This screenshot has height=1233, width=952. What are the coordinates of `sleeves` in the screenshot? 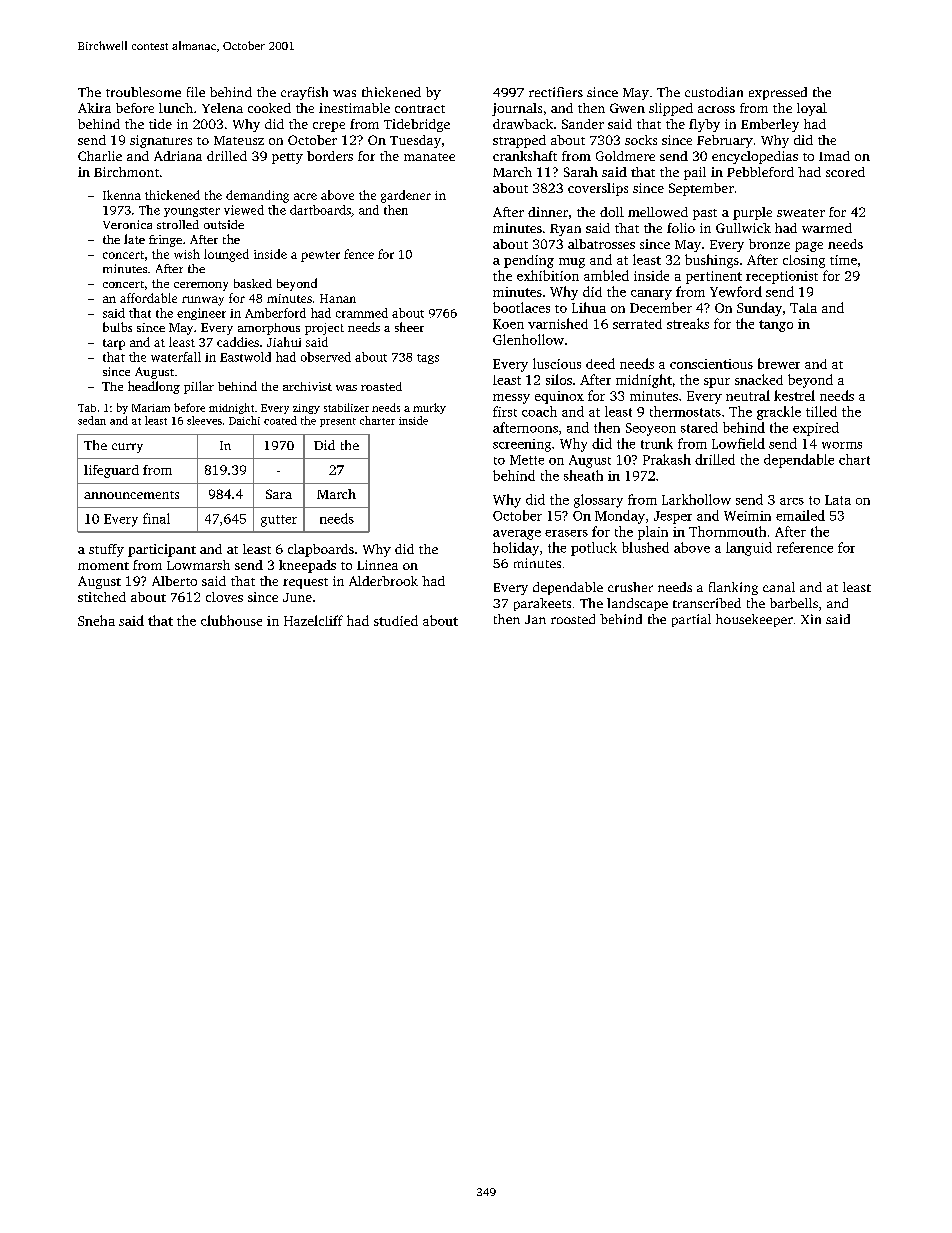 It's located at (204, 420).
